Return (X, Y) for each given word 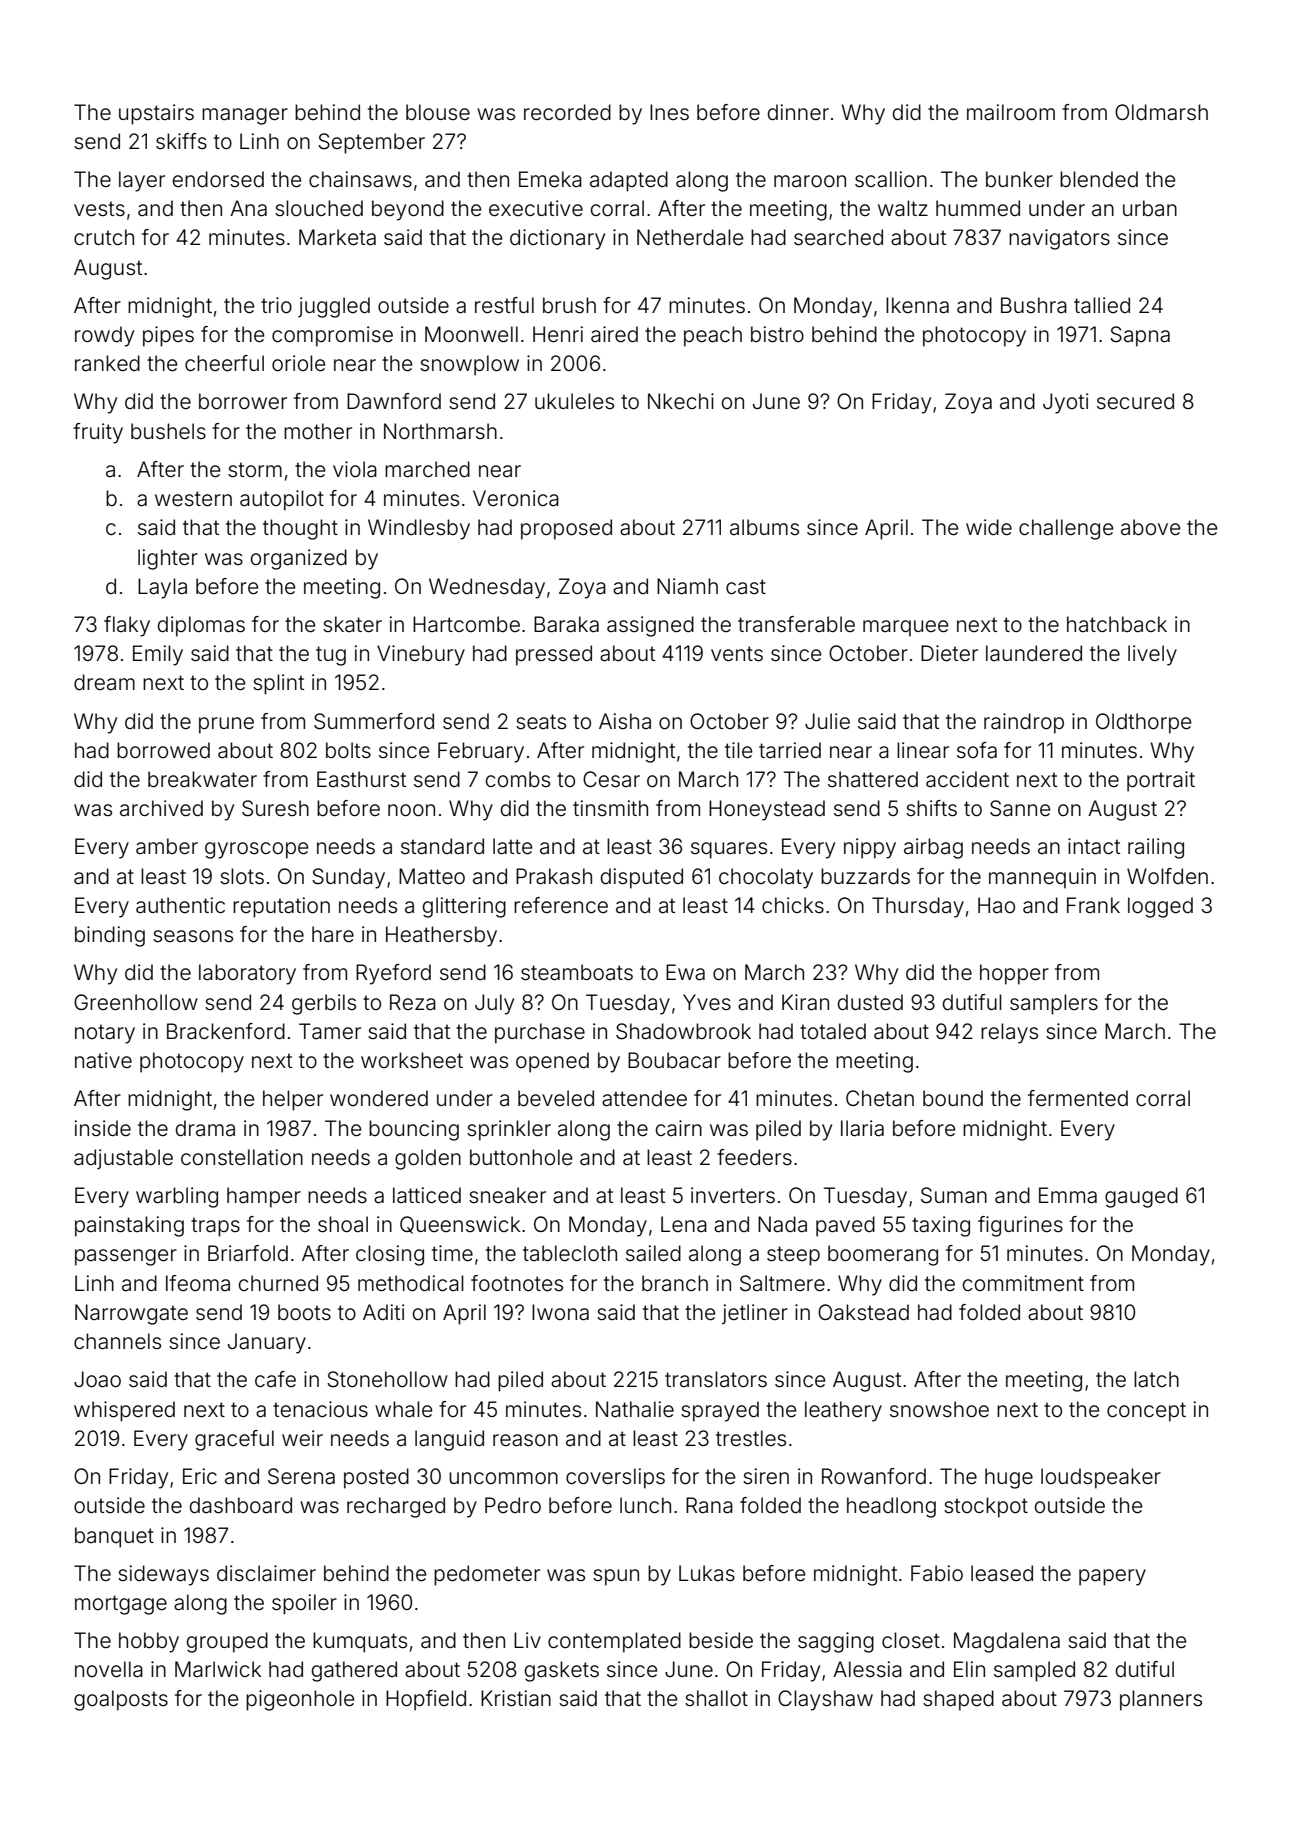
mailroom (1011, 112)
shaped (958, 1700)
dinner (798, 112)
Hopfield (426, 1700)
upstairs (156, 114)
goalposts (121, 1700)
